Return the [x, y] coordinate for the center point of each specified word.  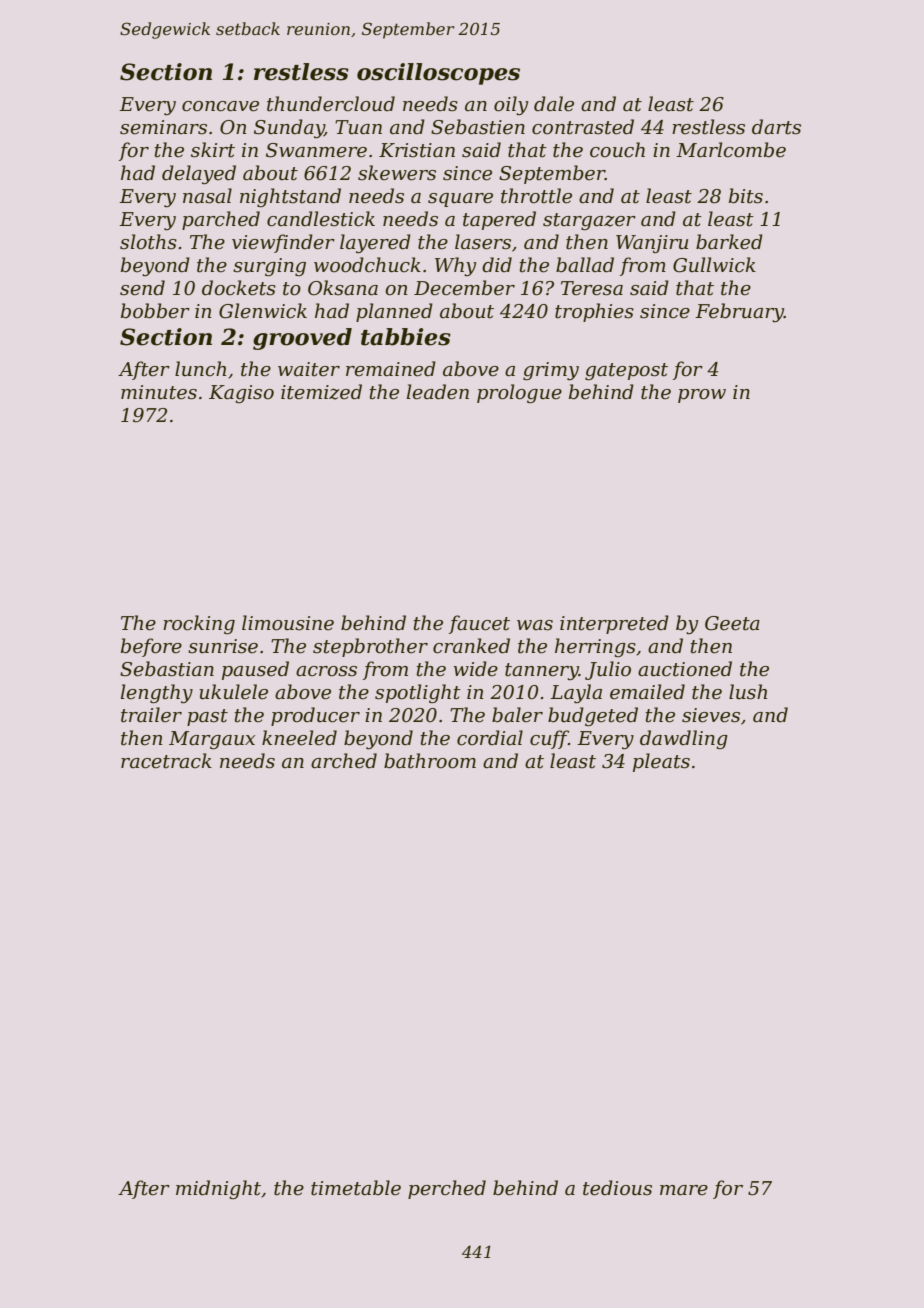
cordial [490, 738]
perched [447, 1189]
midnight [219, 1189]
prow [702, 396]
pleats [661, 762]
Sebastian [167, 669]
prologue [519, 393]
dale [554, 104]
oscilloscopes [438, 74]
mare [684, 1190]
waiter [309, 369]
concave [220, 106]
